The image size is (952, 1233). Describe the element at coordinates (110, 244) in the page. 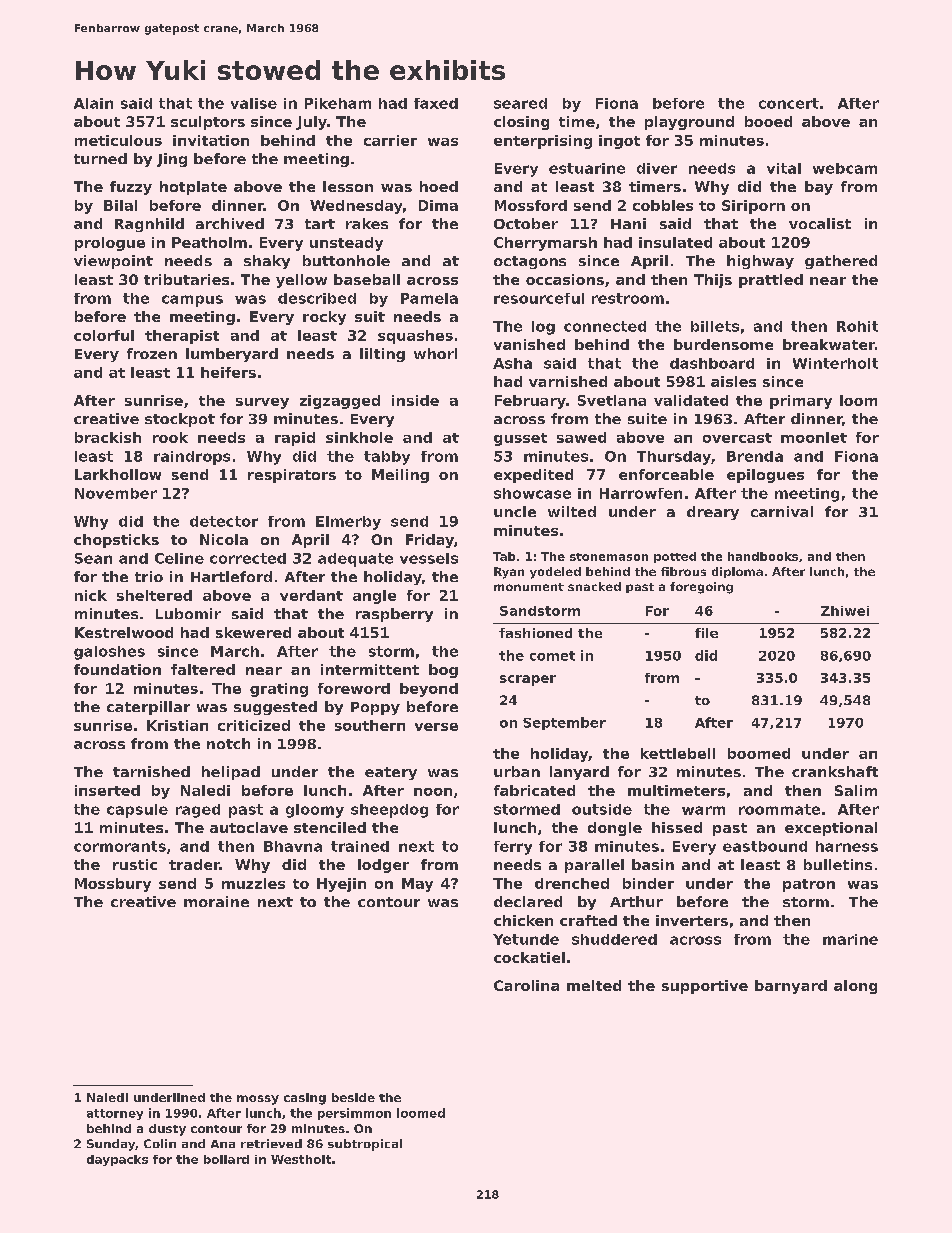

I see `prologue` at that location.
